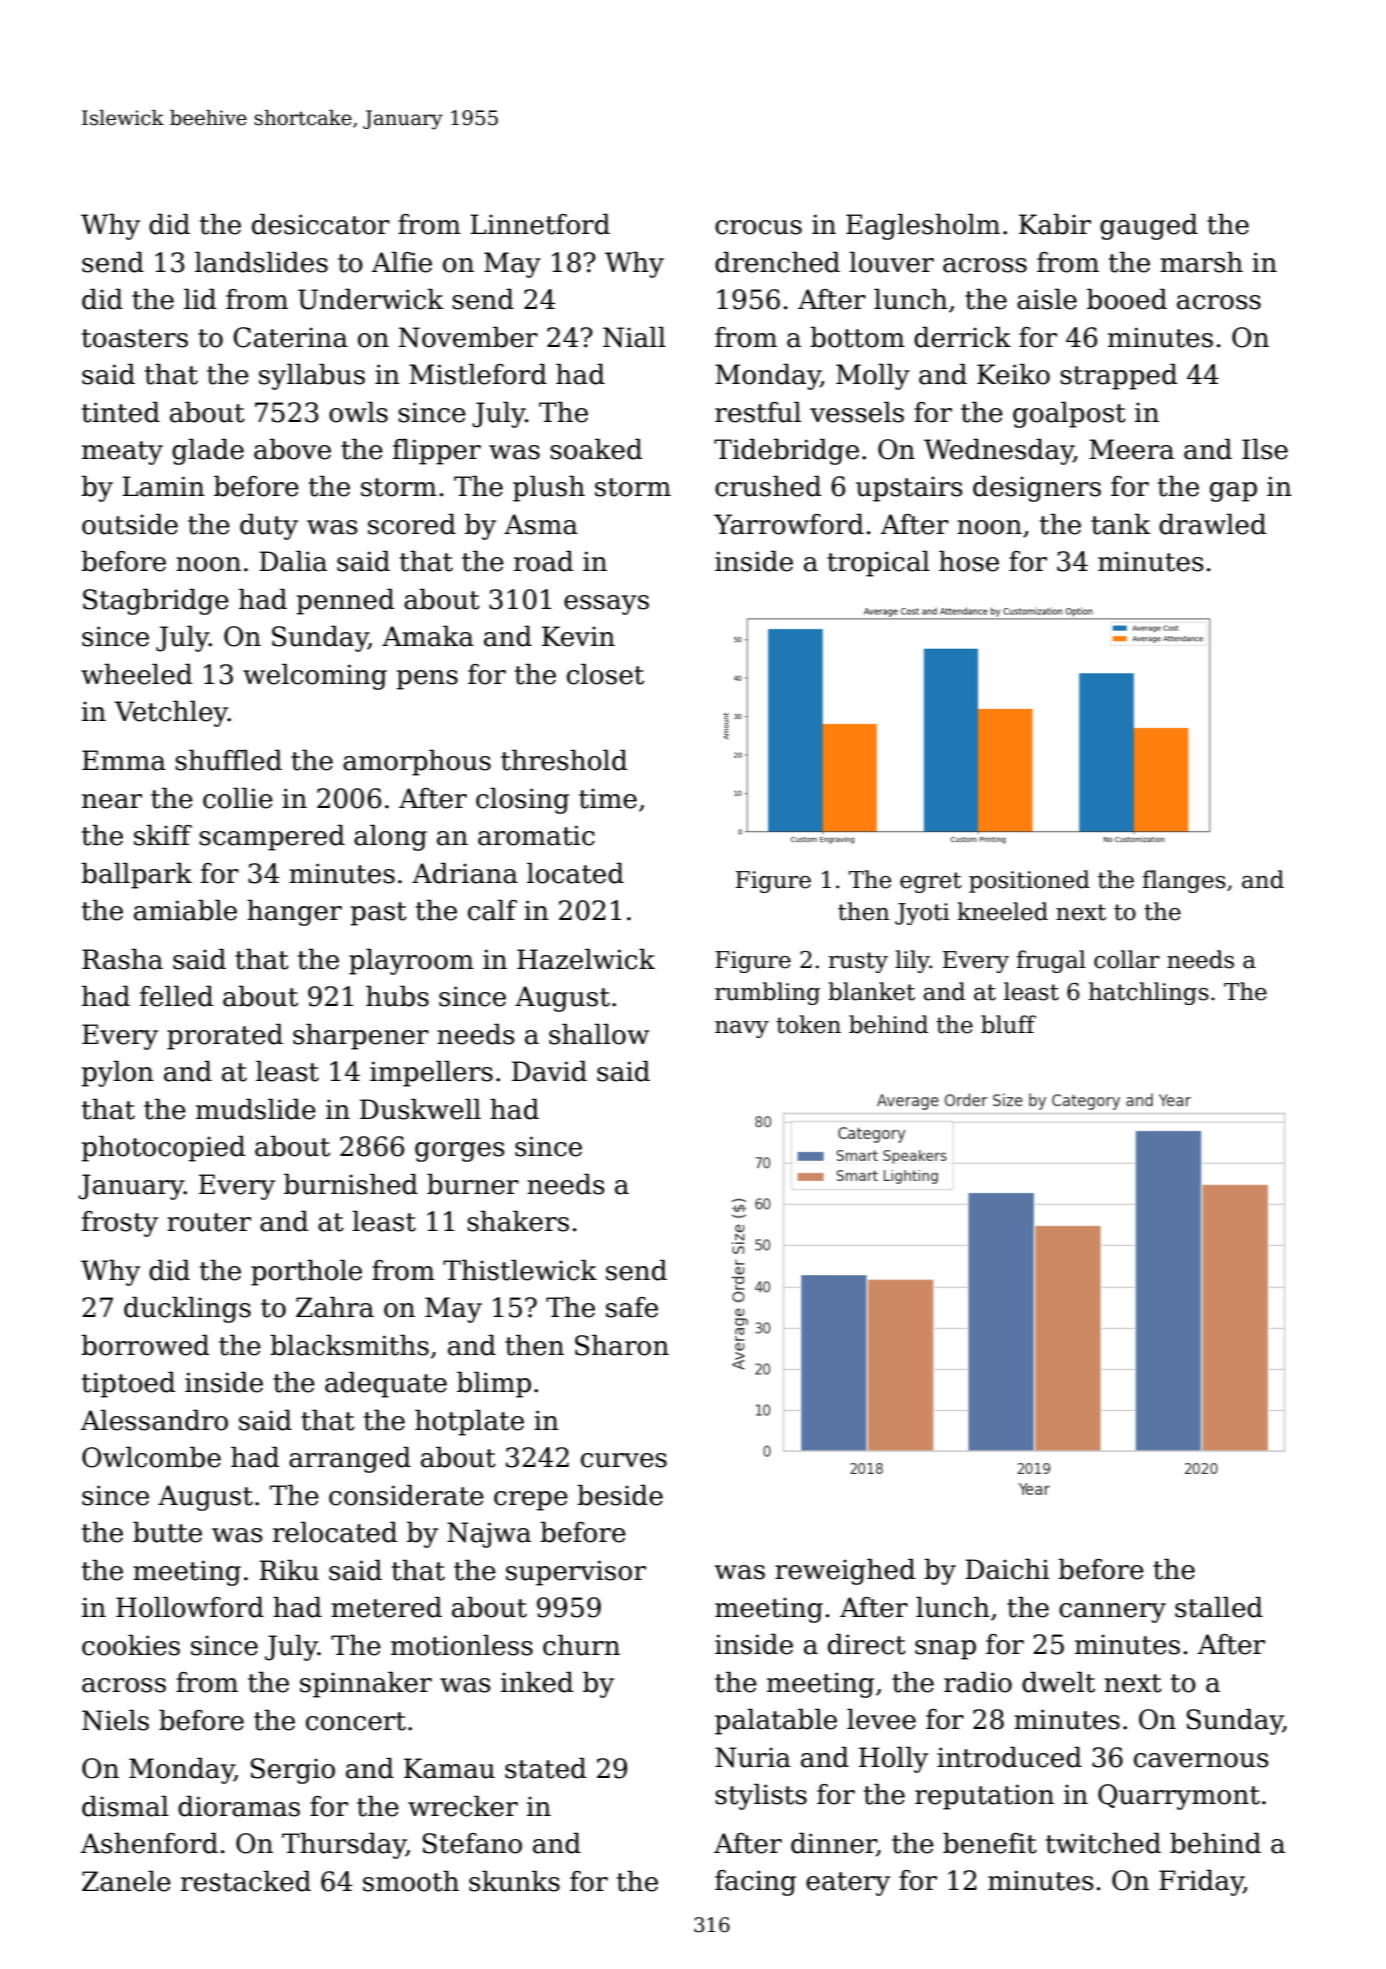  Describe the element at coordinates (306, 1273) in the document. I see `porthole` at that location.
